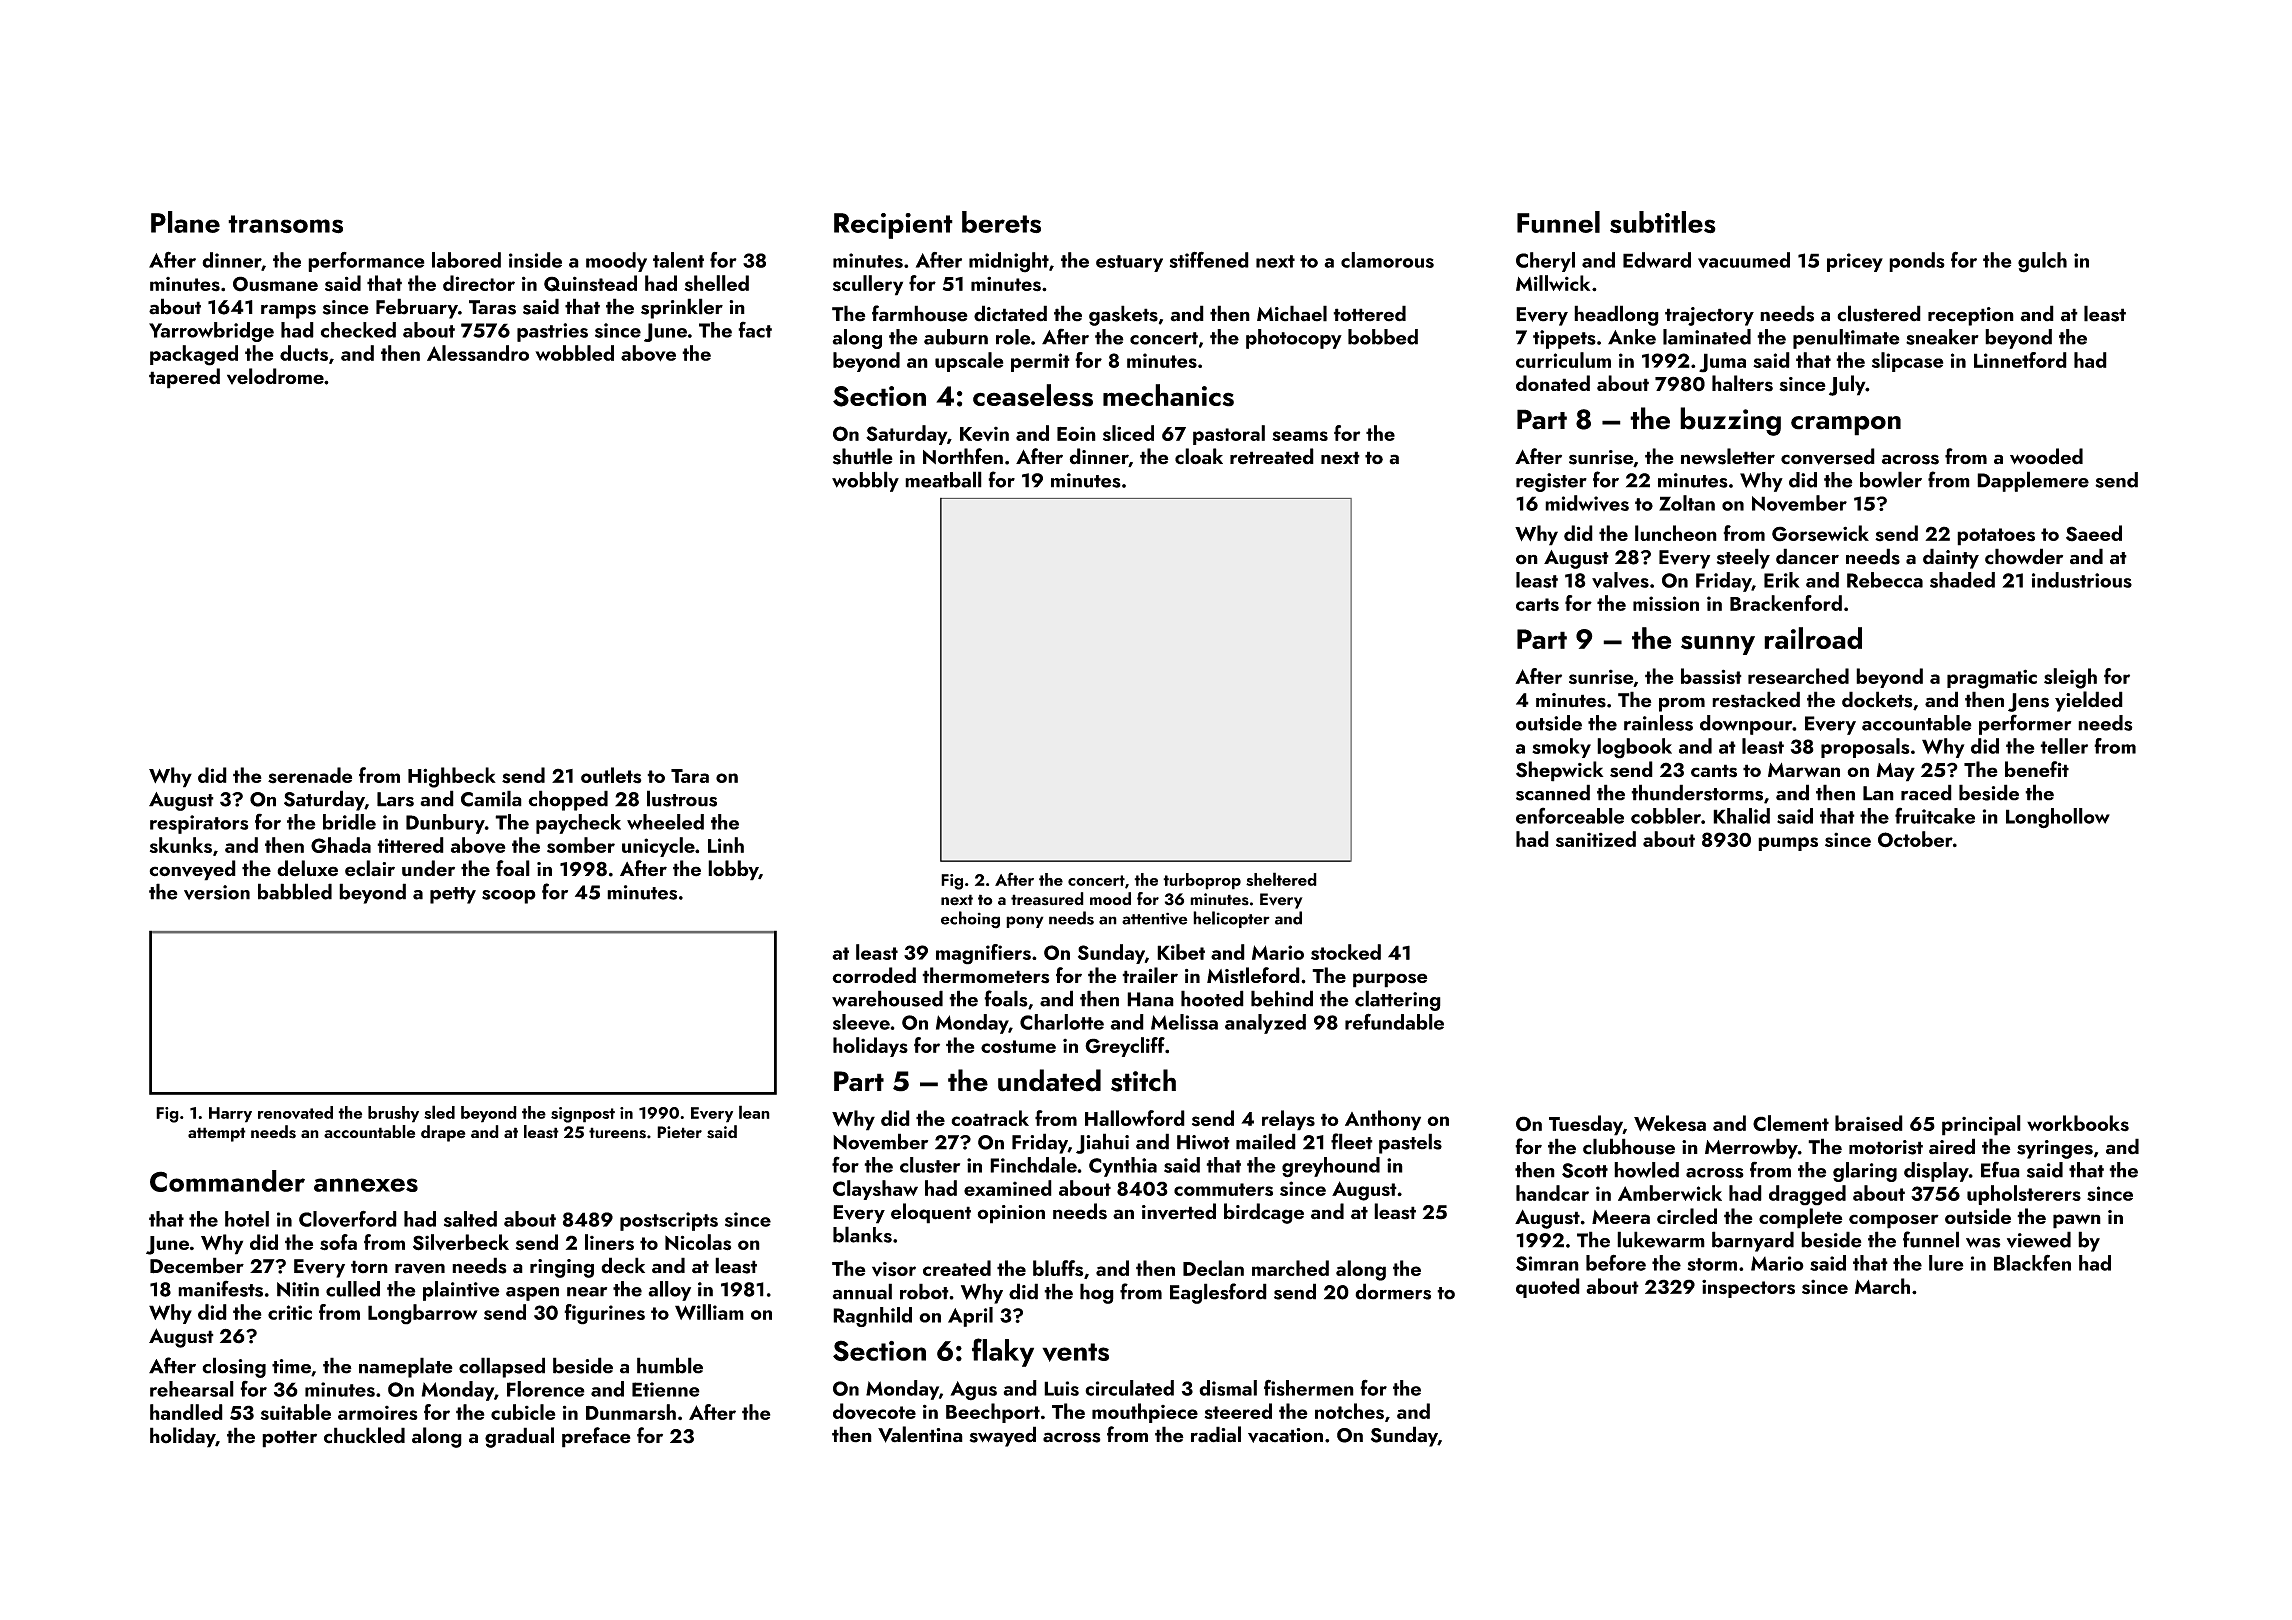 The image size is (2292, 1620). I want to click on preface, so click(596, 1437).
